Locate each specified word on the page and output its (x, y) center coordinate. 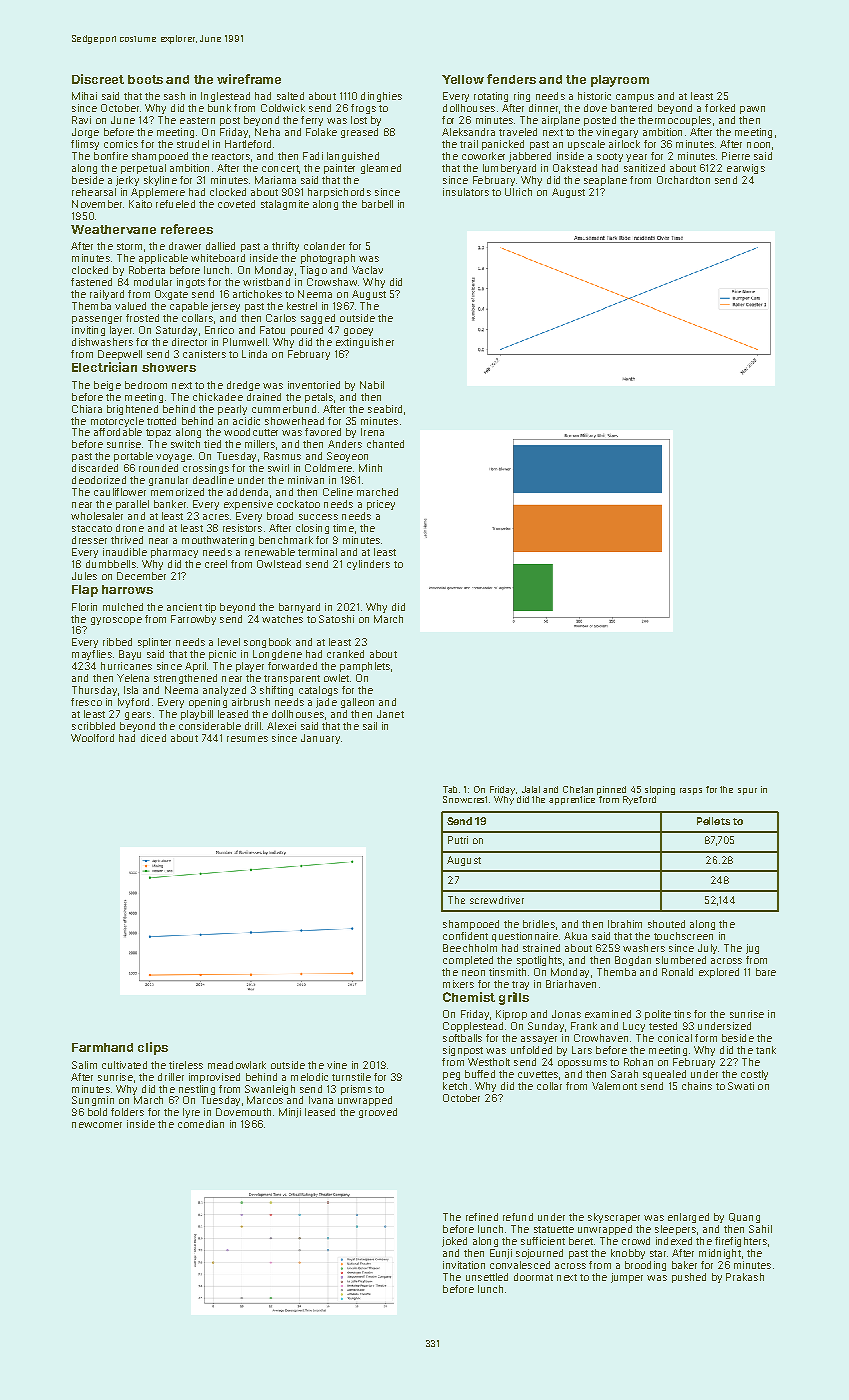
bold (97, 1112)
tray (520, 985)
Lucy (634, 1027)
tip (210, 608)
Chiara (87, 409)
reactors (231, 156)
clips (153, 1048)
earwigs (746, 169)
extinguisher (365, 343)
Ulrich (518, 192)
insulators (466, 192)
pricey (381, 505)
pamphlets (365, 667)
